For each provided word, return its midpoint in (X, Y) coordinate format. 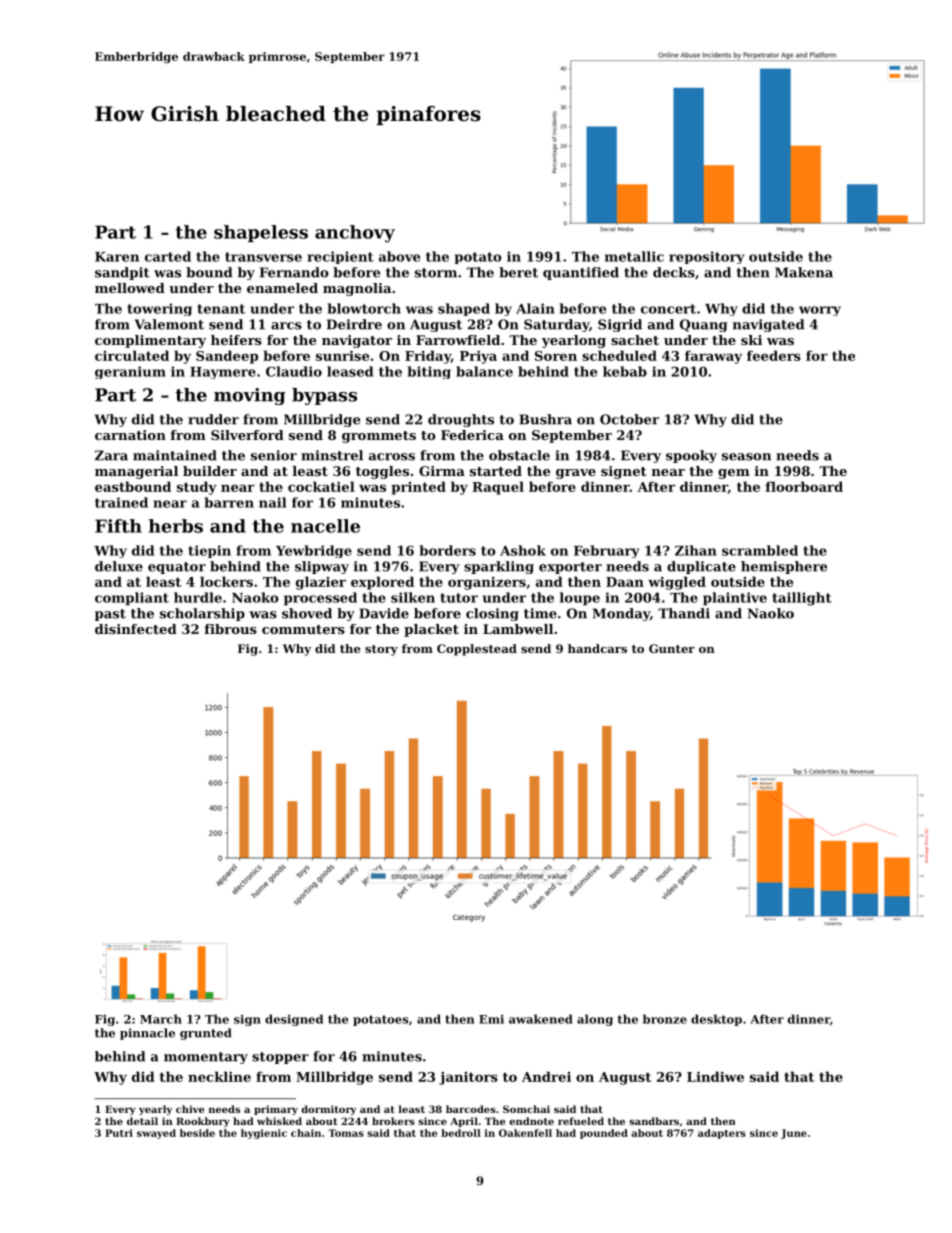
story (381, 650)
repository (706, 257)
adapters (722, 1134)
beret (518, 272)
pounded (604, 1134)
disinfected (136, 629)
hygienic (264, 1134)
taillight (802, 599)
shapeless (261, 233)
